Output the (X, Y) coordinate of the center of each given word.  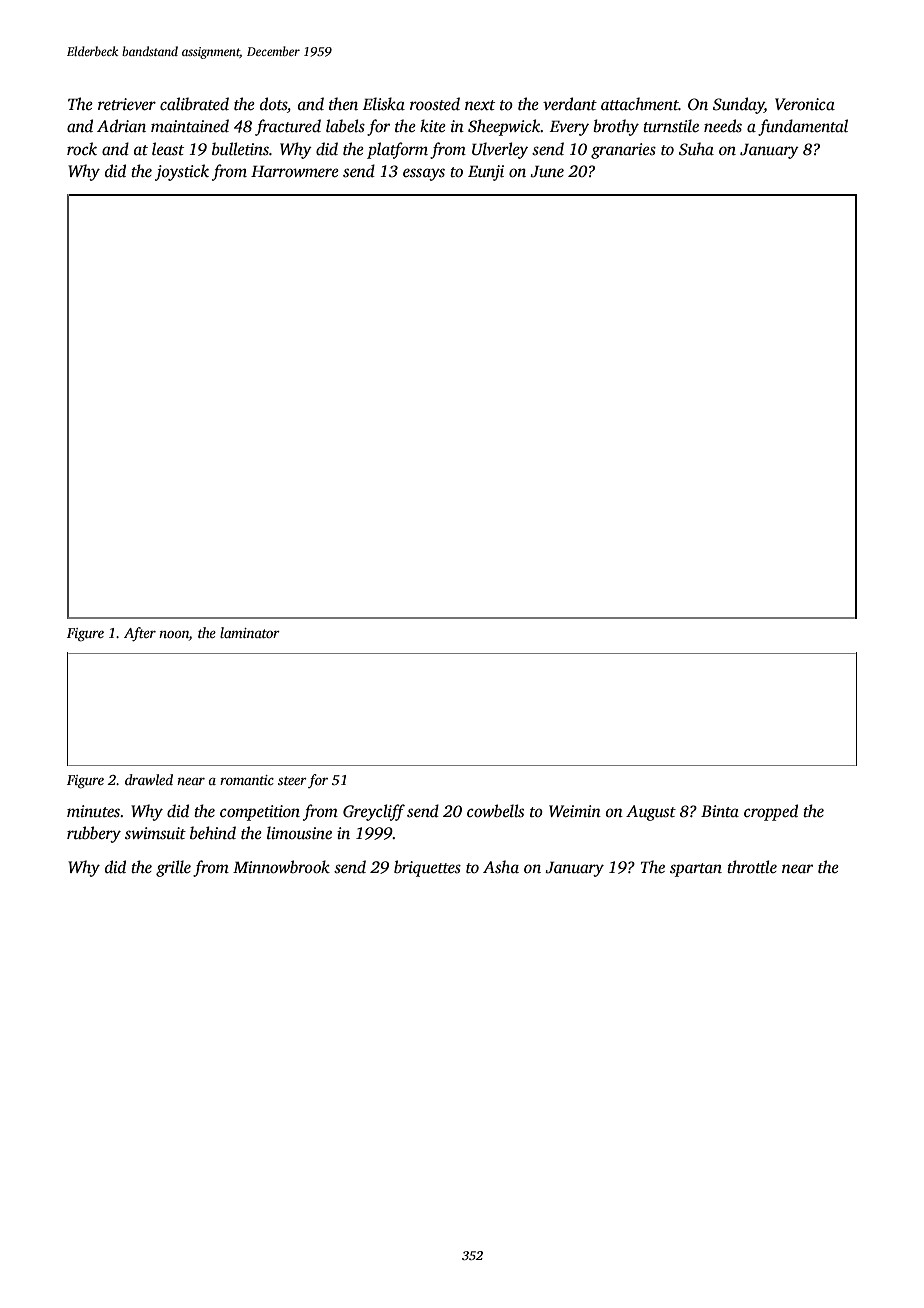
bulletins (240, 149)
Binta (720, 811)
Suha (696, 149)
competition (260, 813)
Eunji (486, 173)
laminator (250, 632)
